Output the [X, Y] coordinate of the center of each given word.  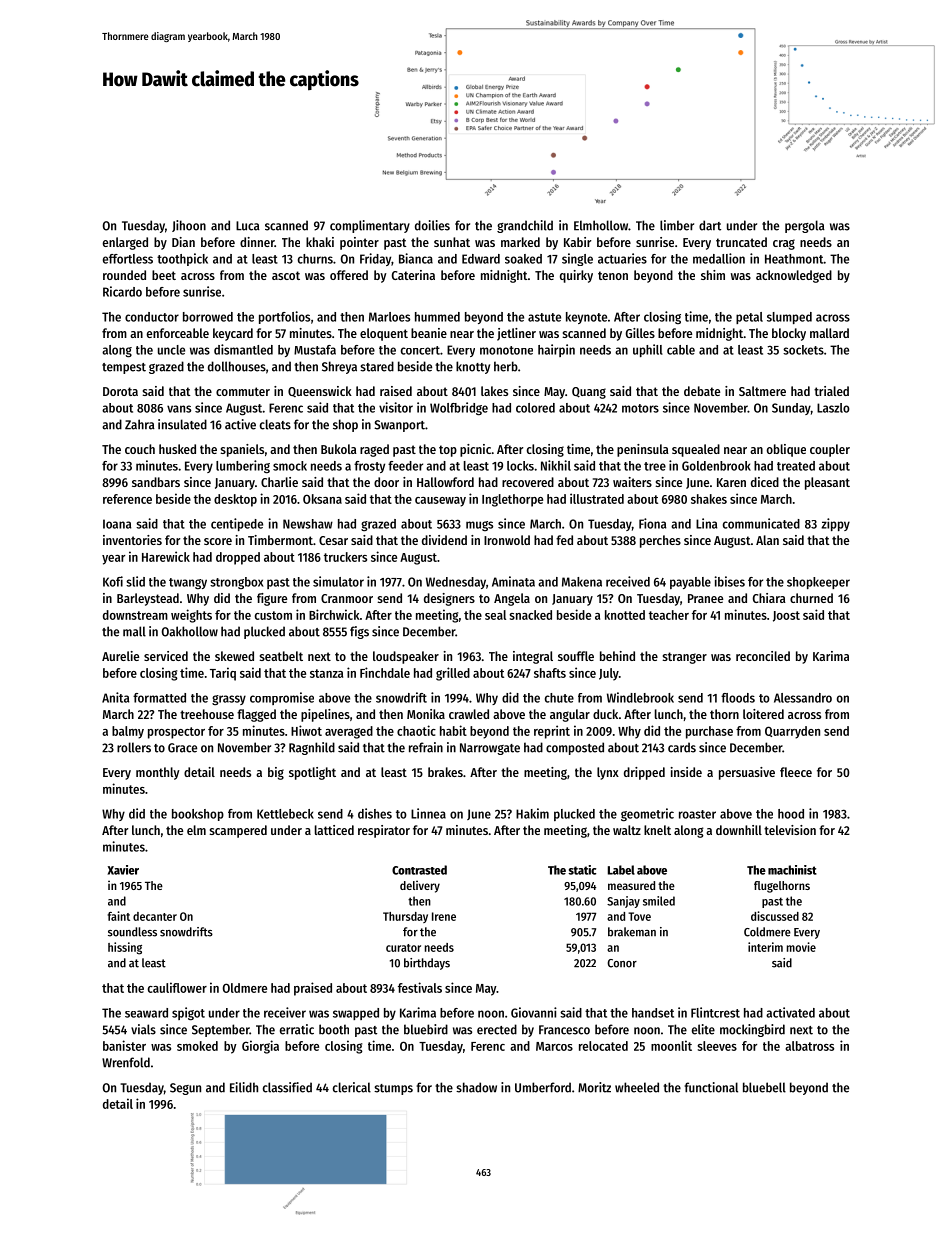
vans [179, 409]
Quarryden [792, 732]
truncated [741, 242]
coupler [830, 450]
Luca [248, 226]
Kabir [577, 242]
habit [453, 730]
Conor [622, 963]
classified [287, 1087]
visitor [396, 407]
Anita [115, 697]
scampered [238, 831]
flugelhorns [782, 887]
